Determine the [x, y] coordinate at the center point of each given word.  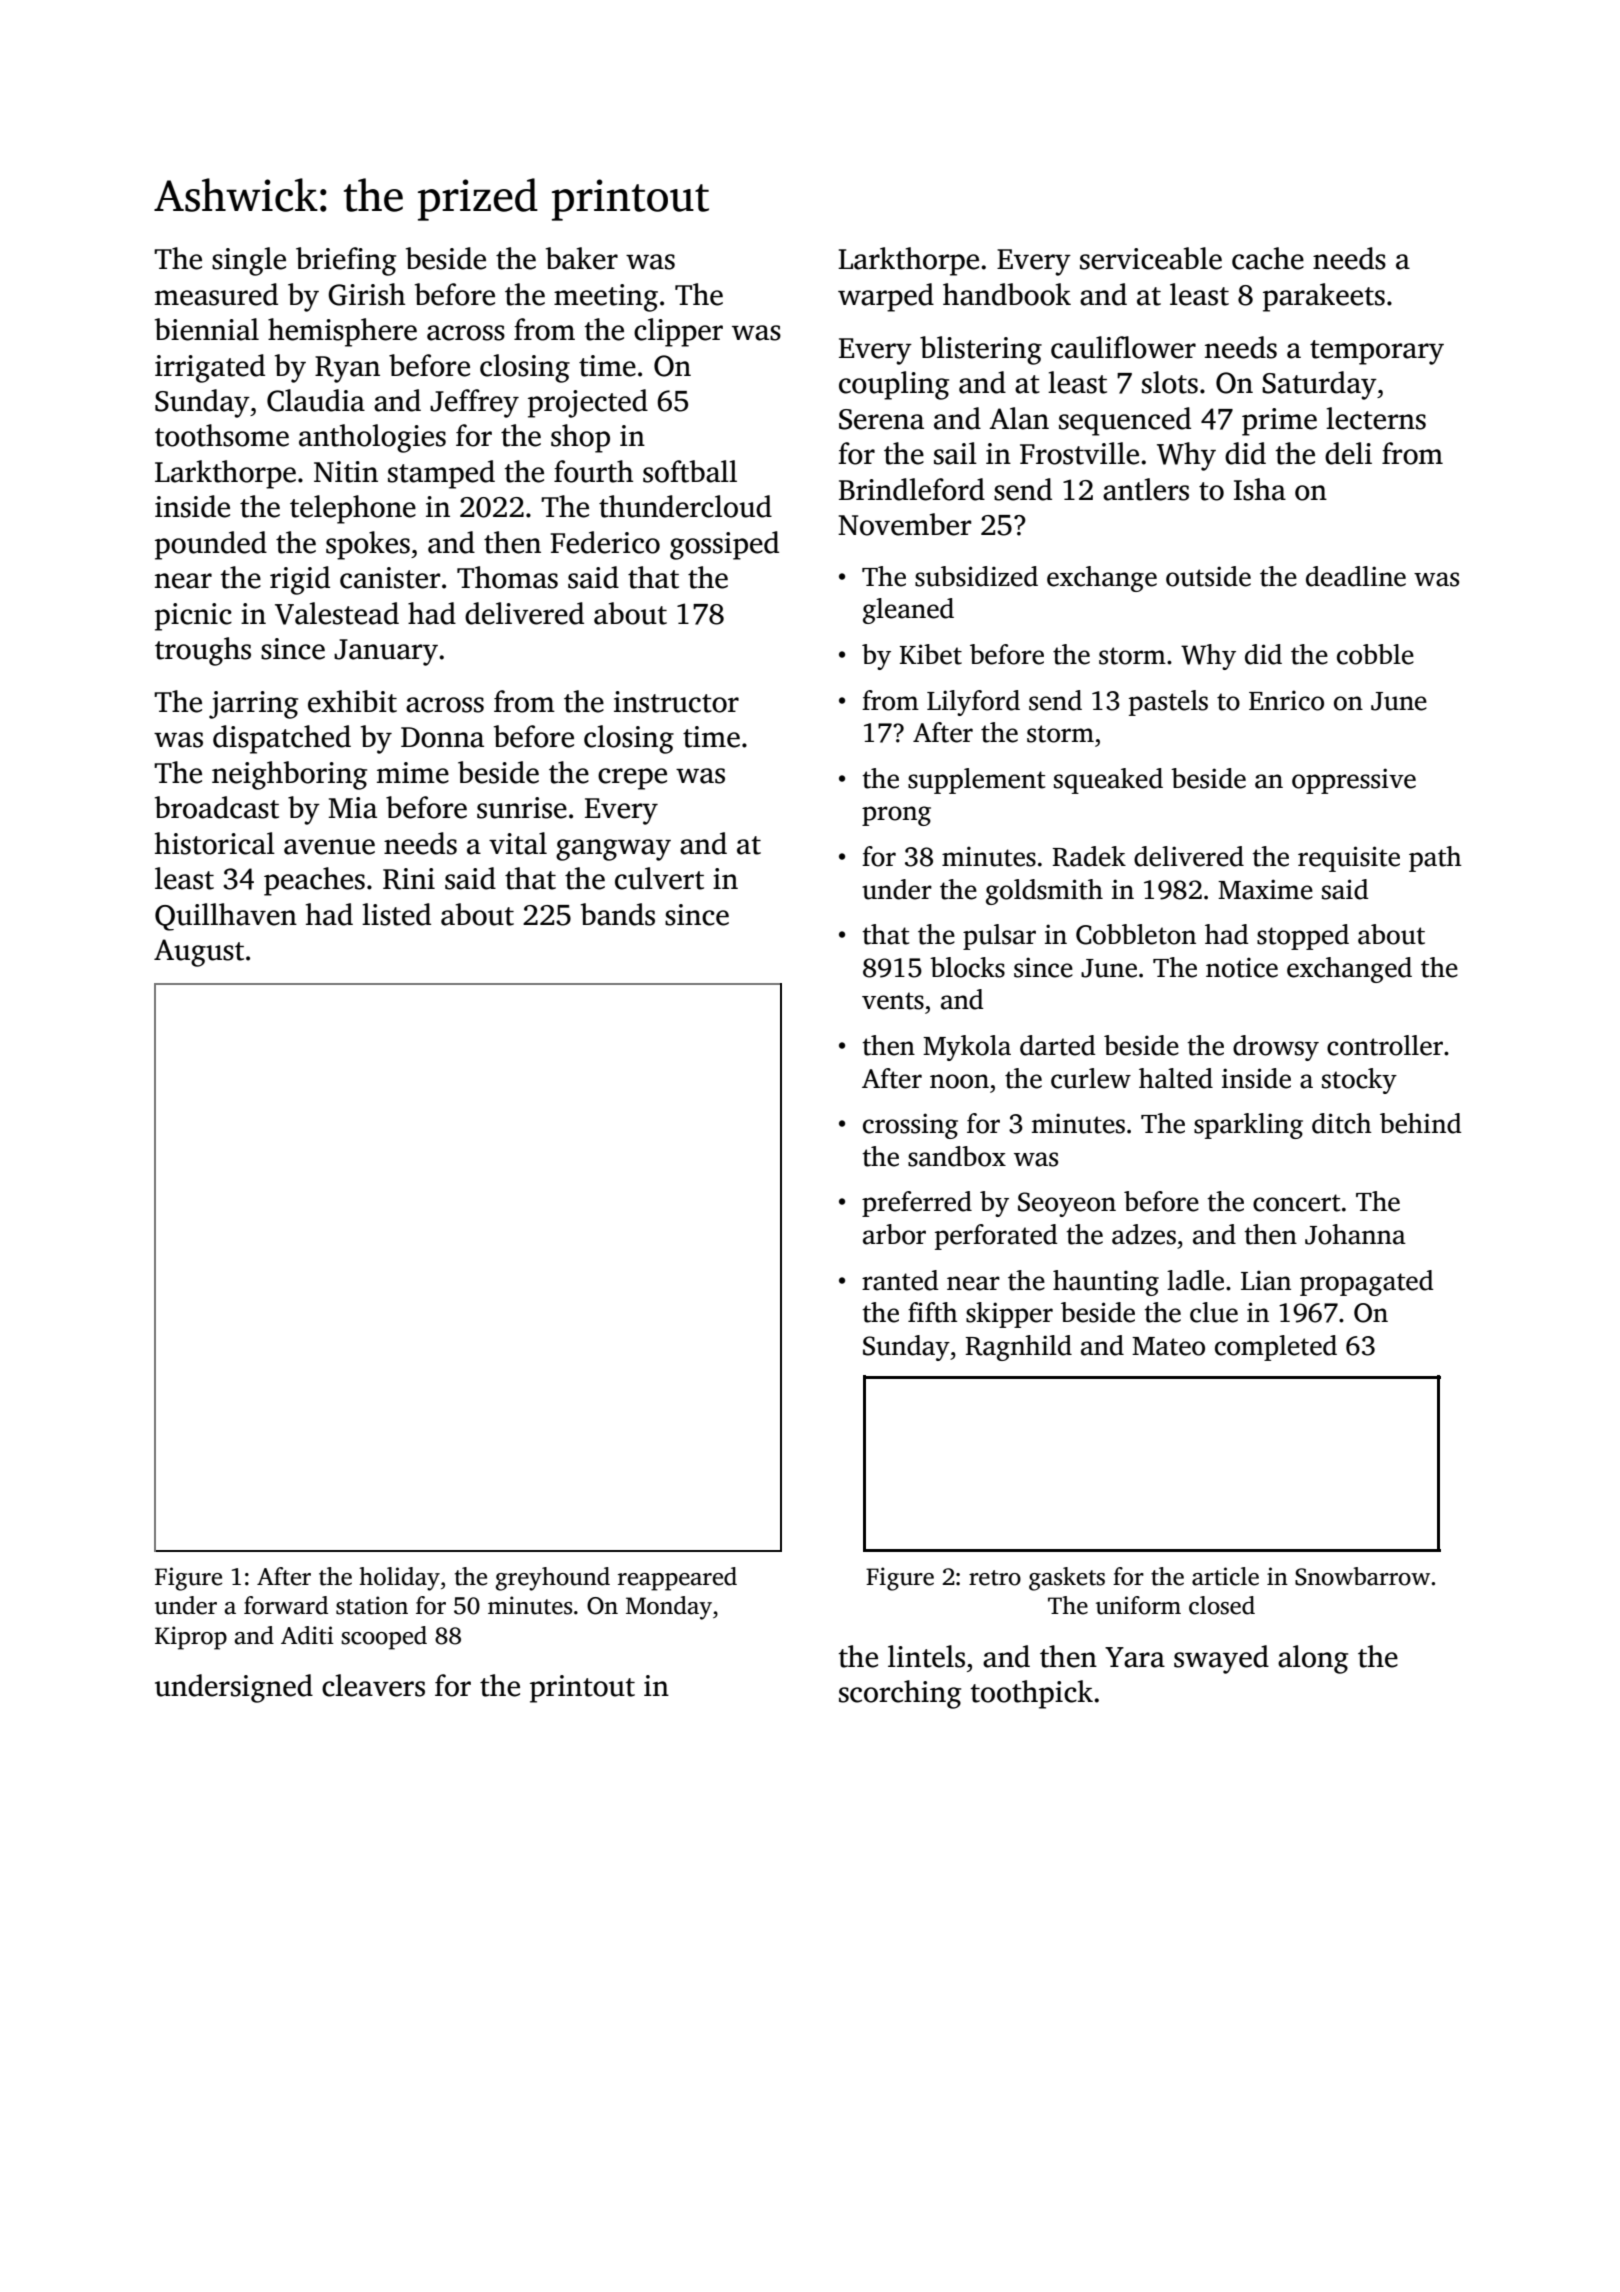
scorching [900, 1694]
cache [1268, 258]
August [199, 953]
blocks [967, 967]
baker [582, 258]
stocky [1359, 1081]
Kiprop [191, 1638]
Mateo [1168, 1346]
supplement [976, 781]
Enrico [1286, 700]
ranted [900, 1280]
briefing [346, 261]
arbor [894, 1234]
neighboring [289, 775]
